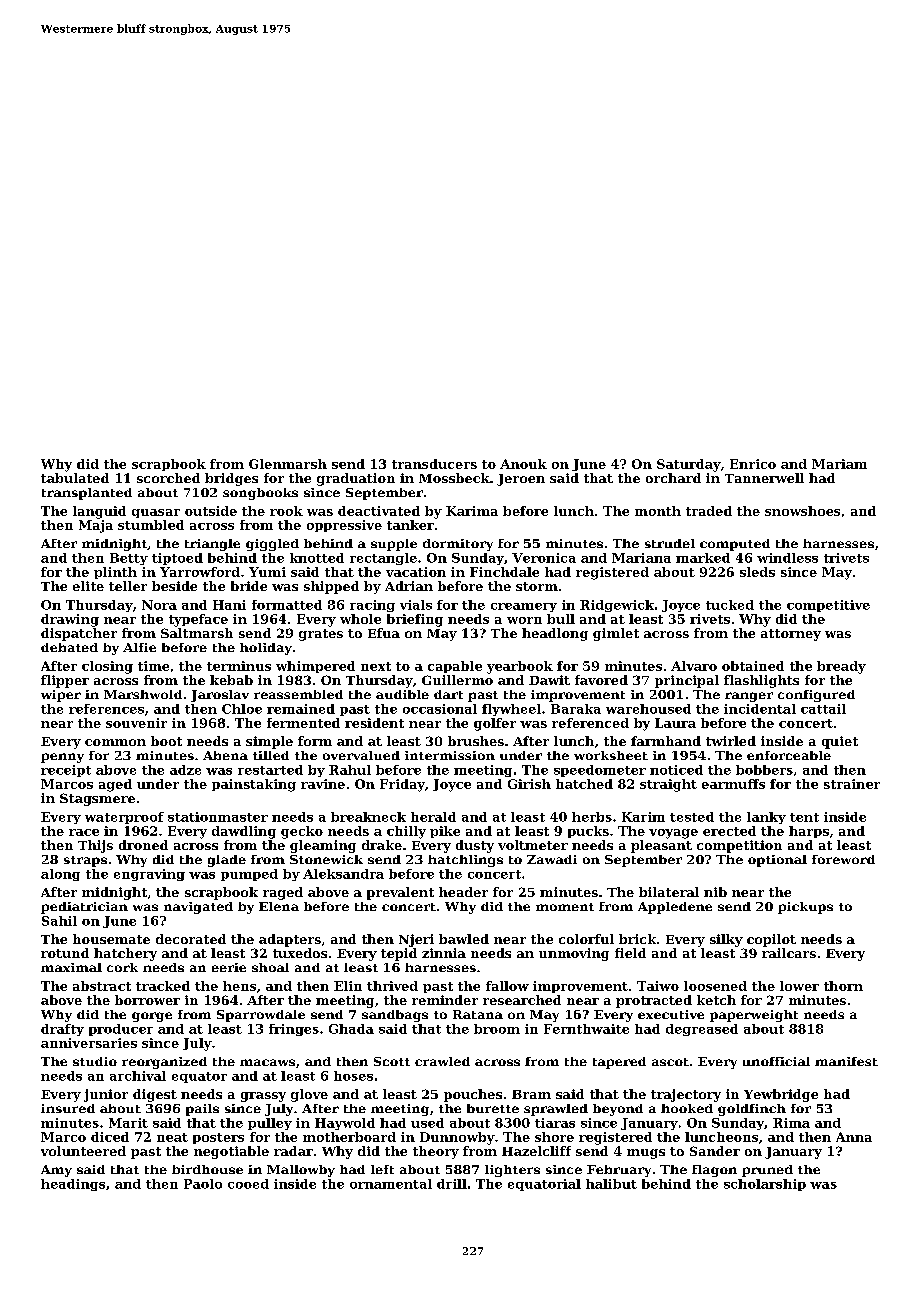 This image has width=924, height=1308. I want to click on transducers, so click(434, 464).
